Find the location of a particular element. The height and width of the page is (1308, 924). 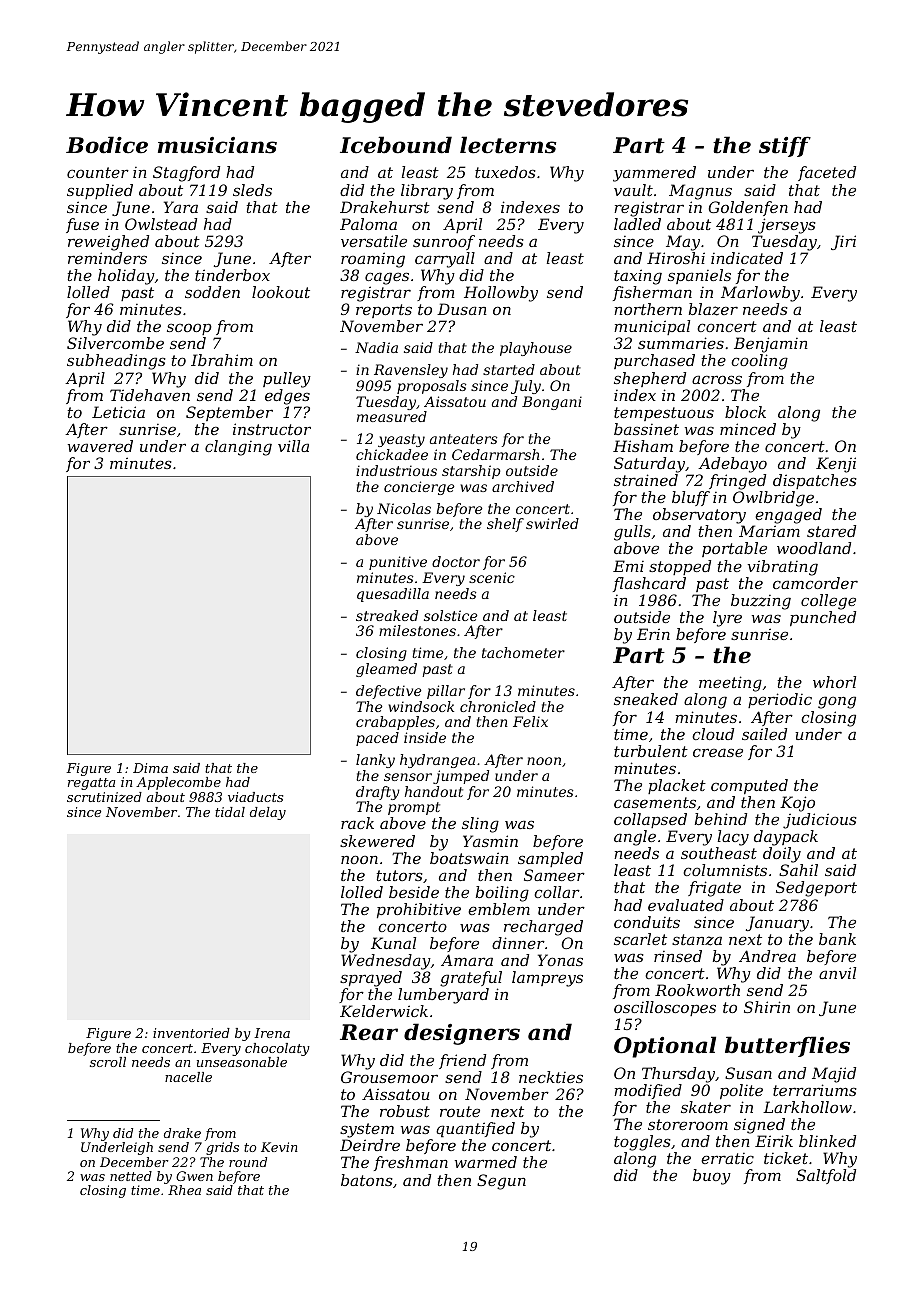

meeting is located at coordinates (730, 684).
